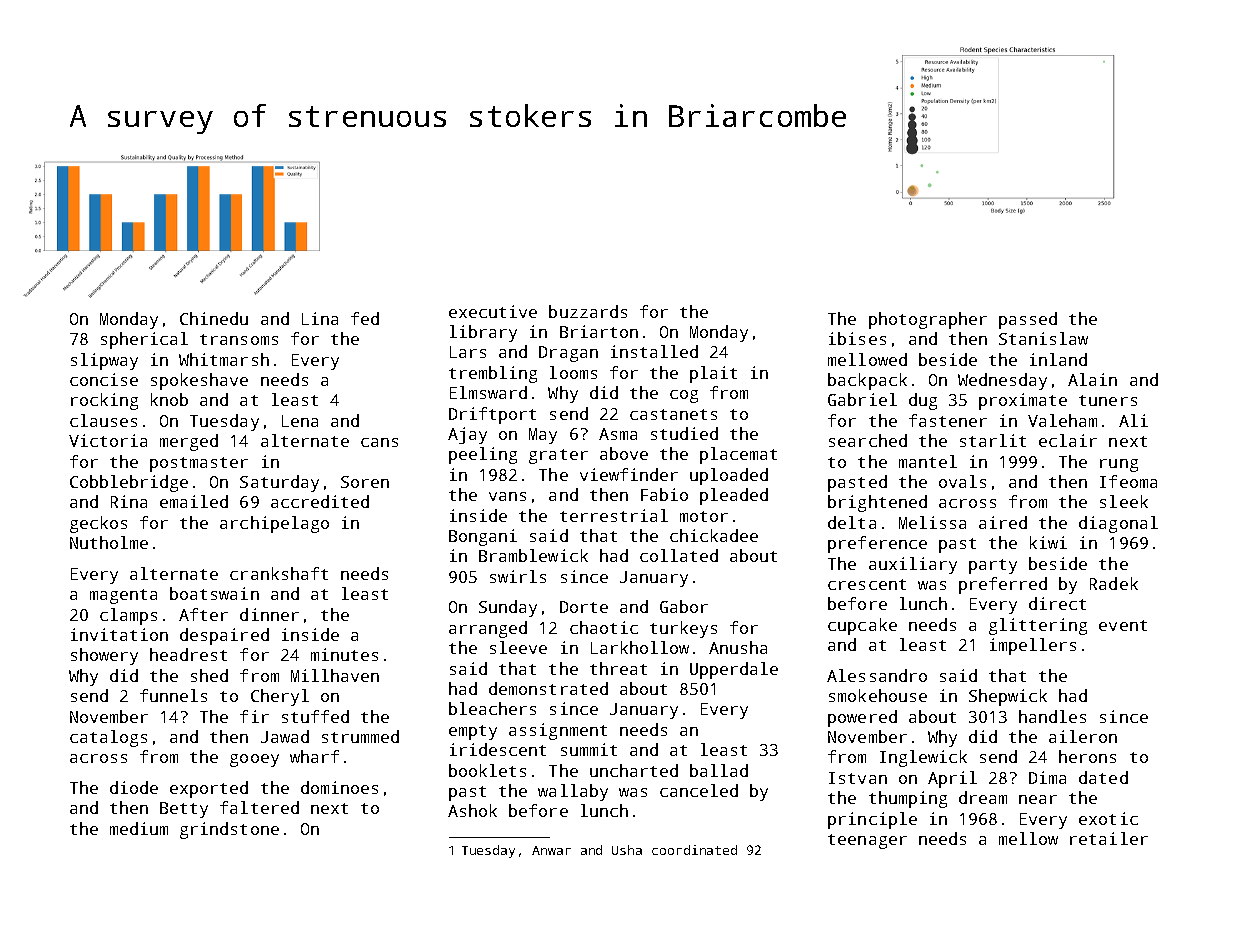 The width and height of the image is (1233, 952). Describe the element at coordinates (558, 456) in the image. I see `grater` at that location.
